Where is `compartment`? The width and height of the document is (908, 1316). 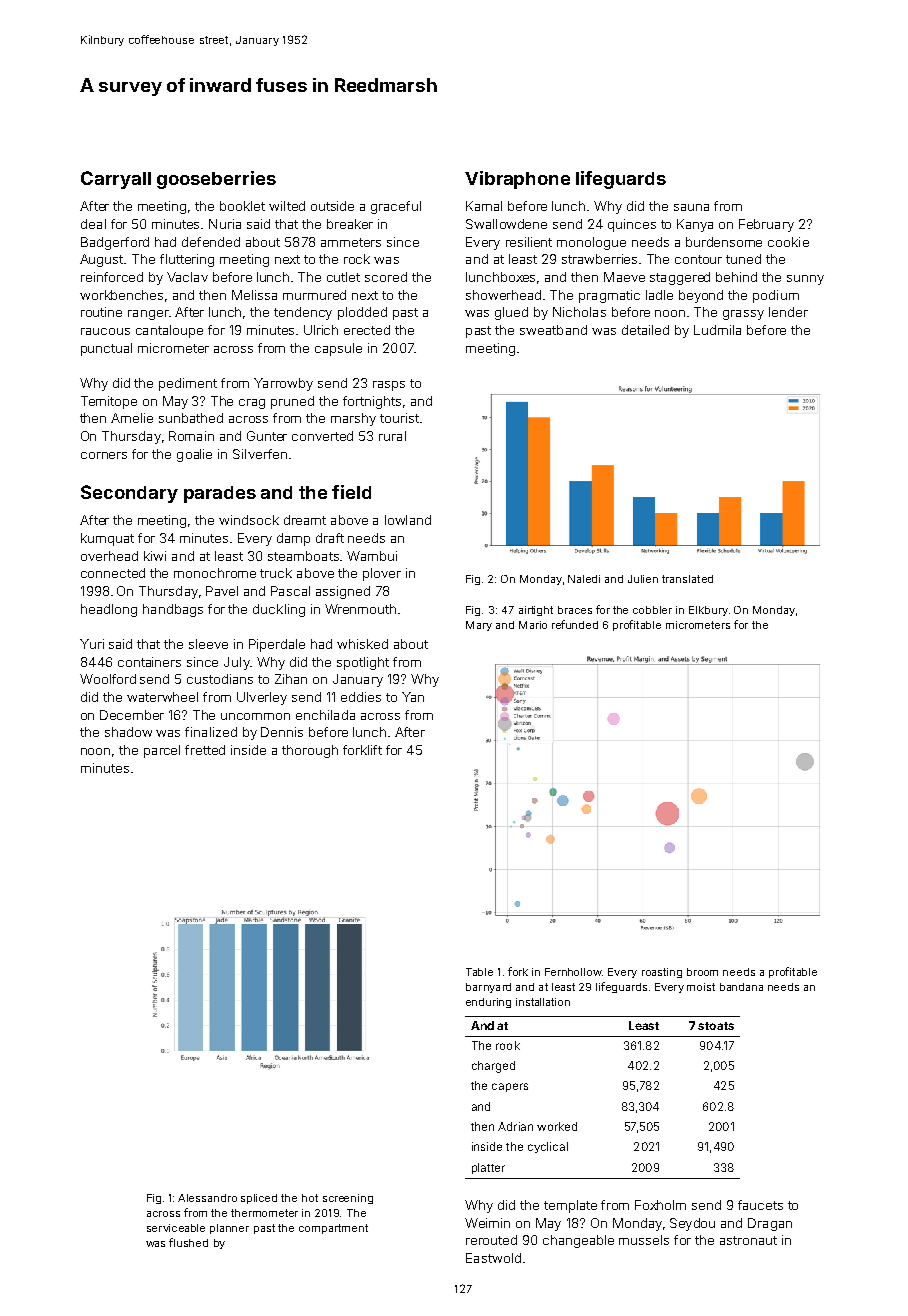 compartment is located at coordinates (333, 1229).
